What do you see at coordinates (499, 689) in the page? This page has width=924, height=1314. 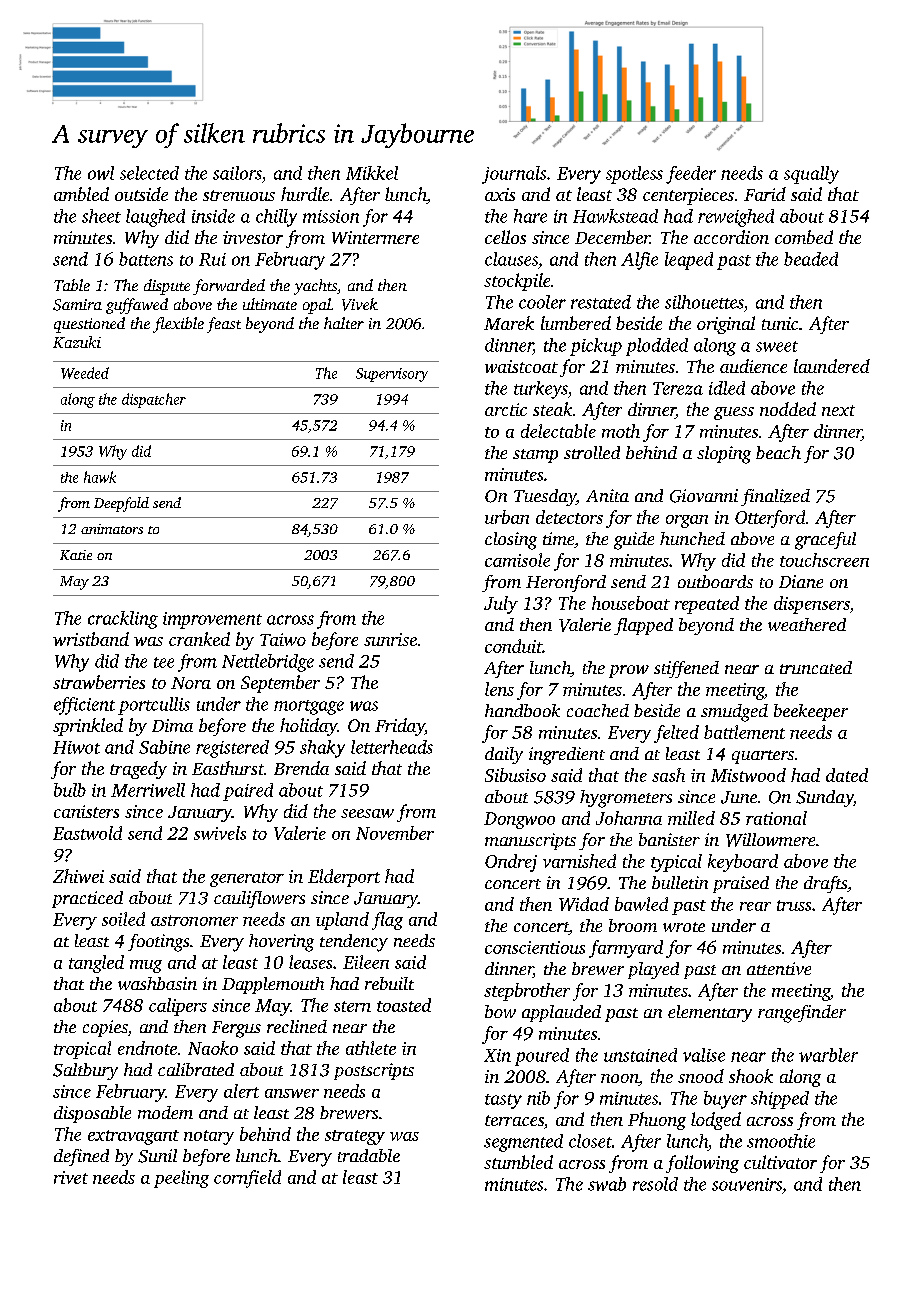 I see `lens` at bounding box center [499, 689].
